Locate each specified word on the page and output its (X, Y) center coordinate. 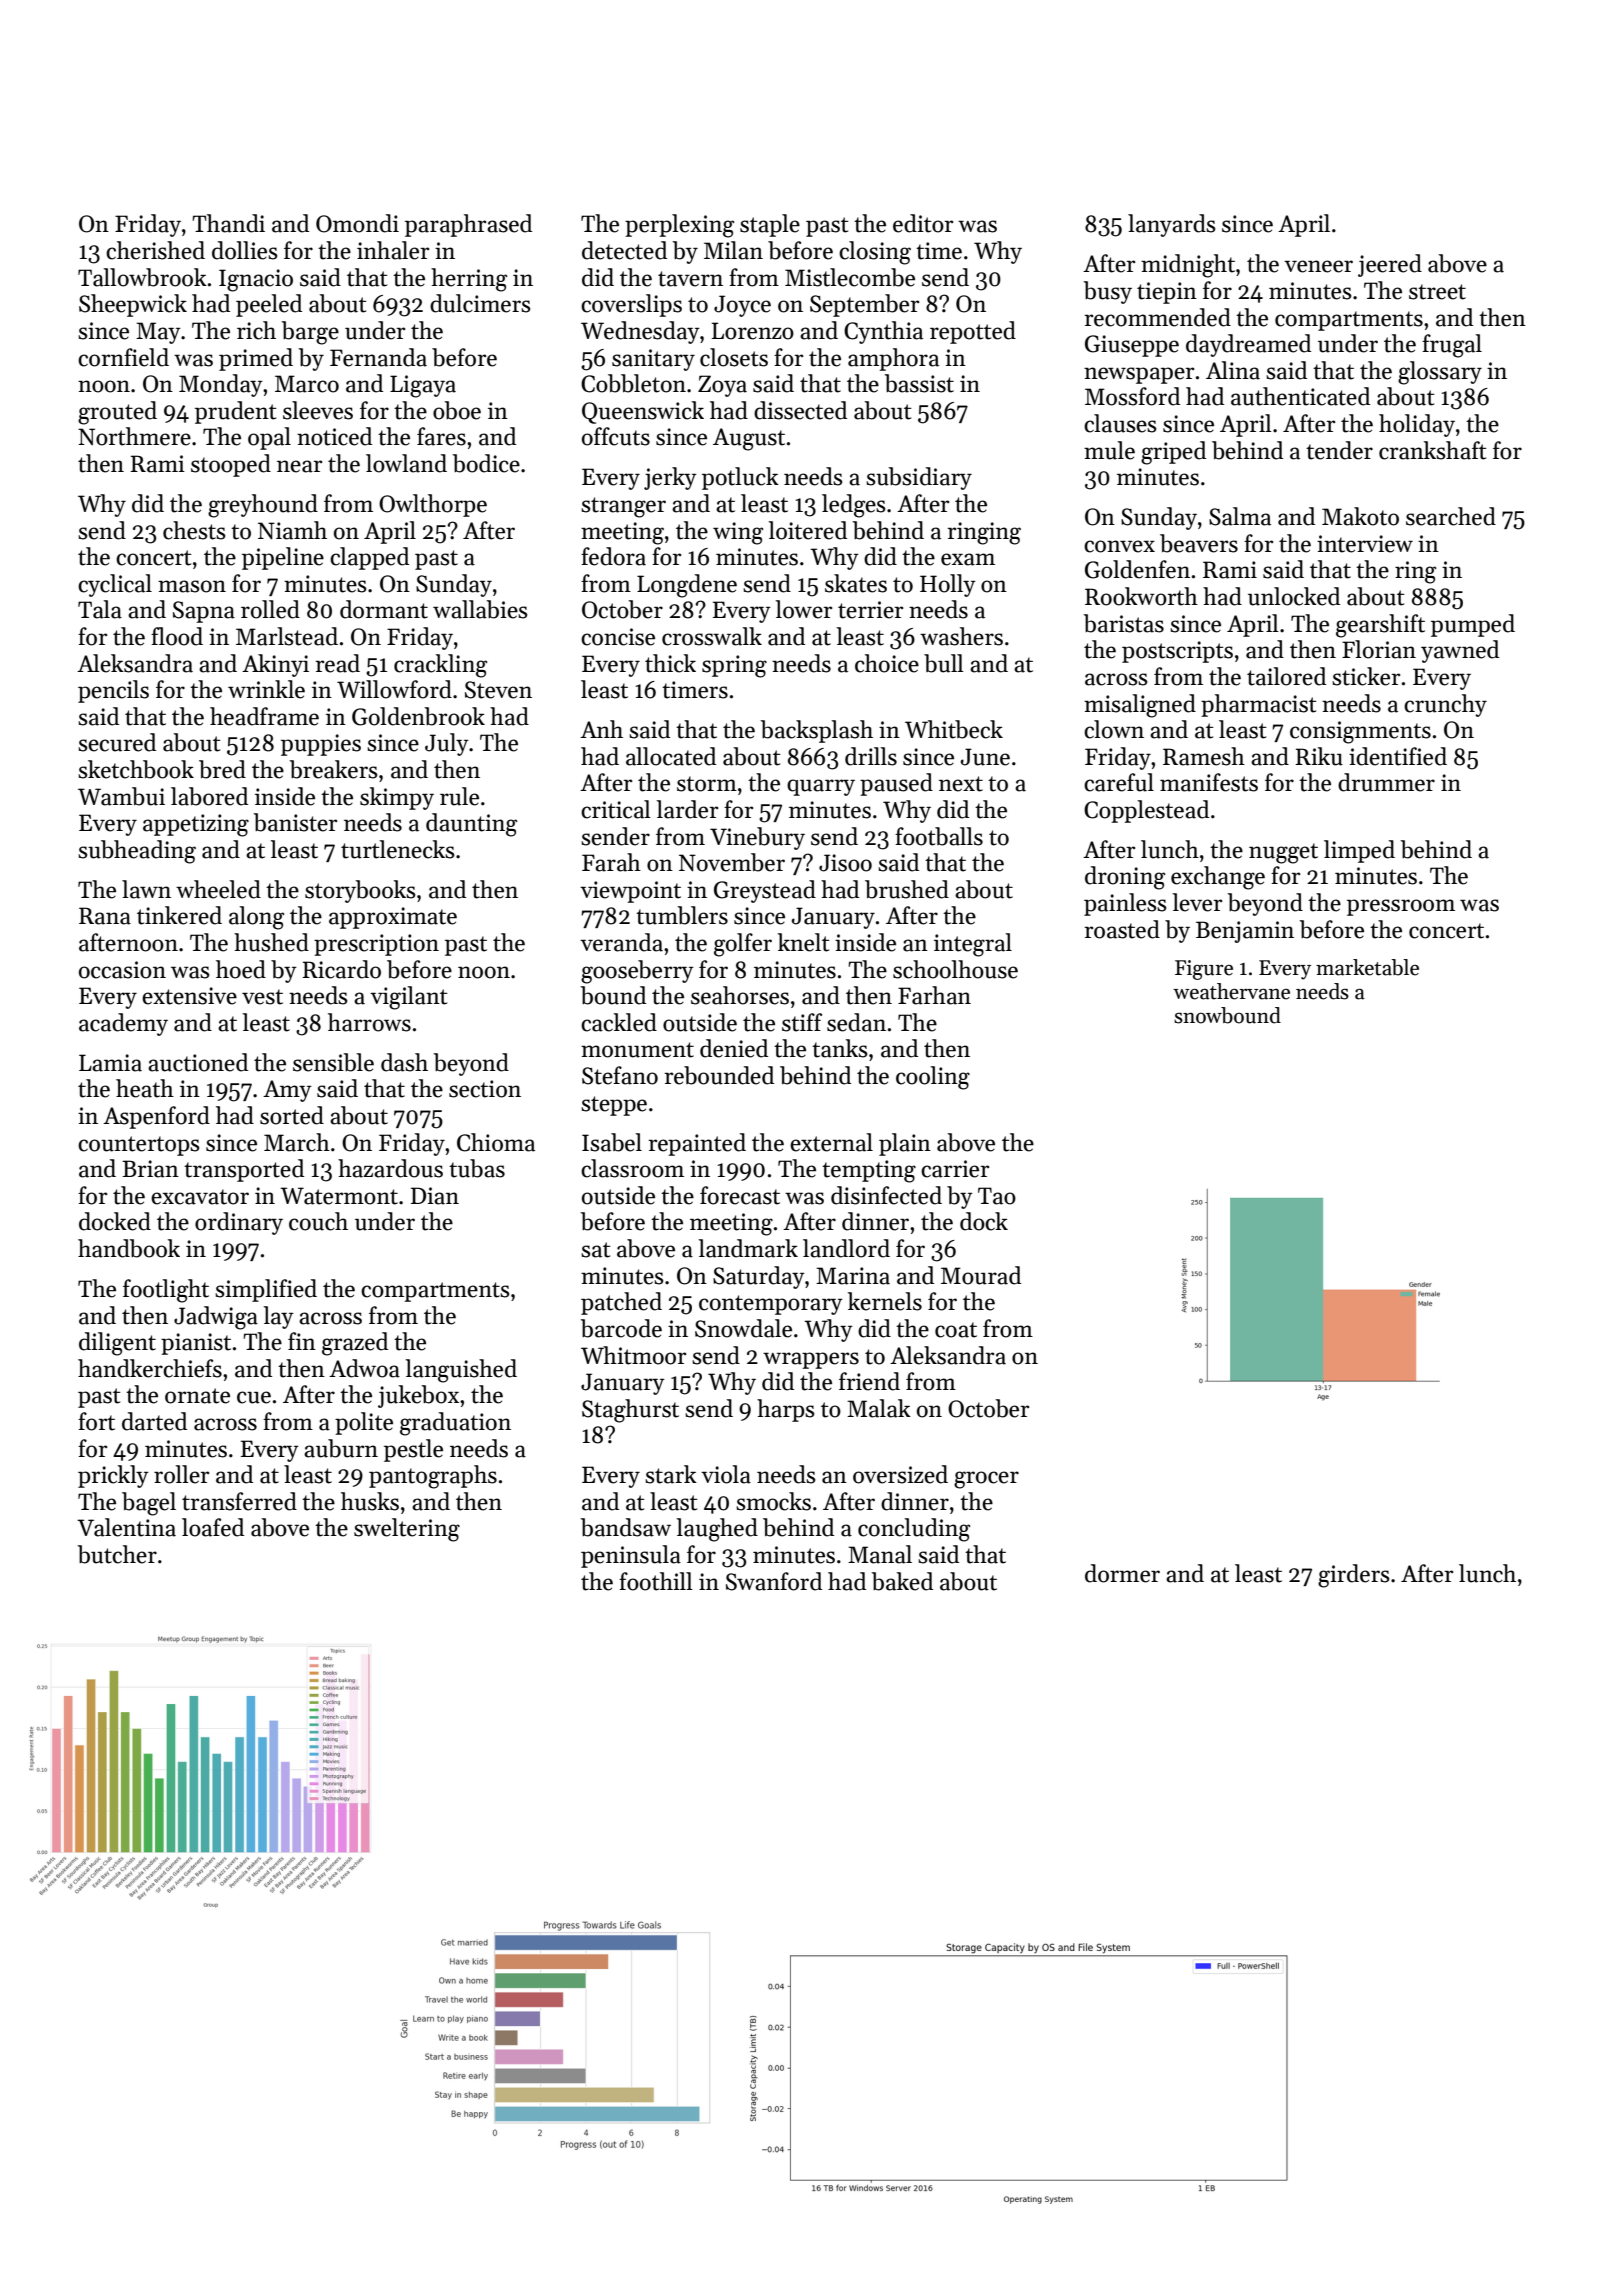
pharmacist (1259, 705)
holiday (1417, 425)
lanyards (1171, 225)
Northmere (134, 436)
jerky (670, 478)
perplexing (679, 226)
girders (1353, 1576)
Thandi (228, 223)
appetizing (196, 825)
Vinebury (757, 838)
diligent (117, 1344)
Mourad (981, 1275)
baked (902, 1581)
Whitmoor (633, 1355)
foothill (656, 1581)
